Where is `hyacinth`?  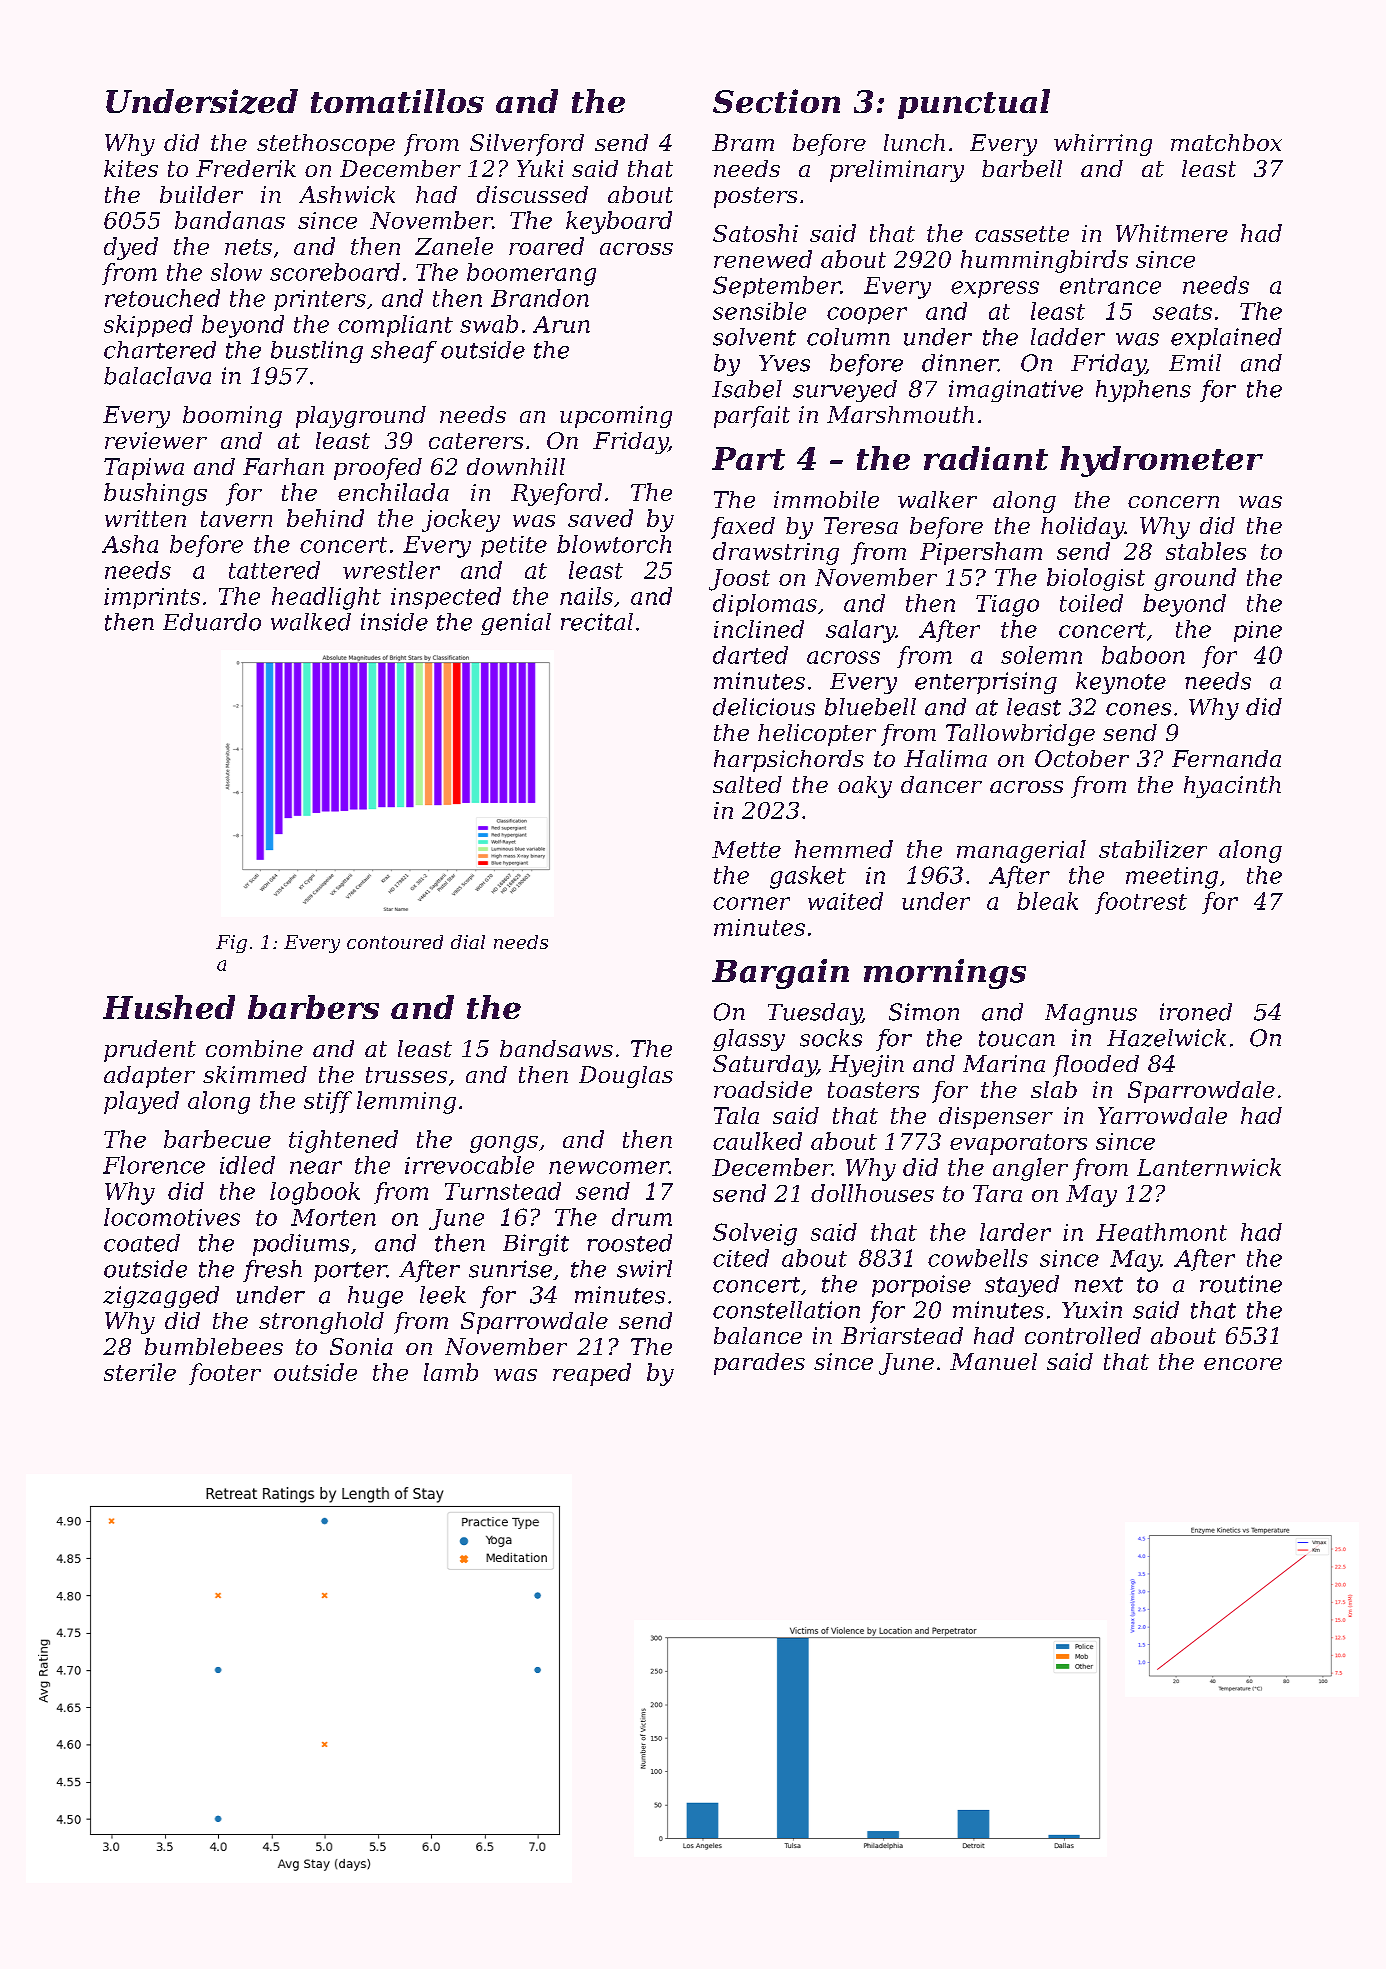 hyacinth is located at coordinates (1232, 787).
